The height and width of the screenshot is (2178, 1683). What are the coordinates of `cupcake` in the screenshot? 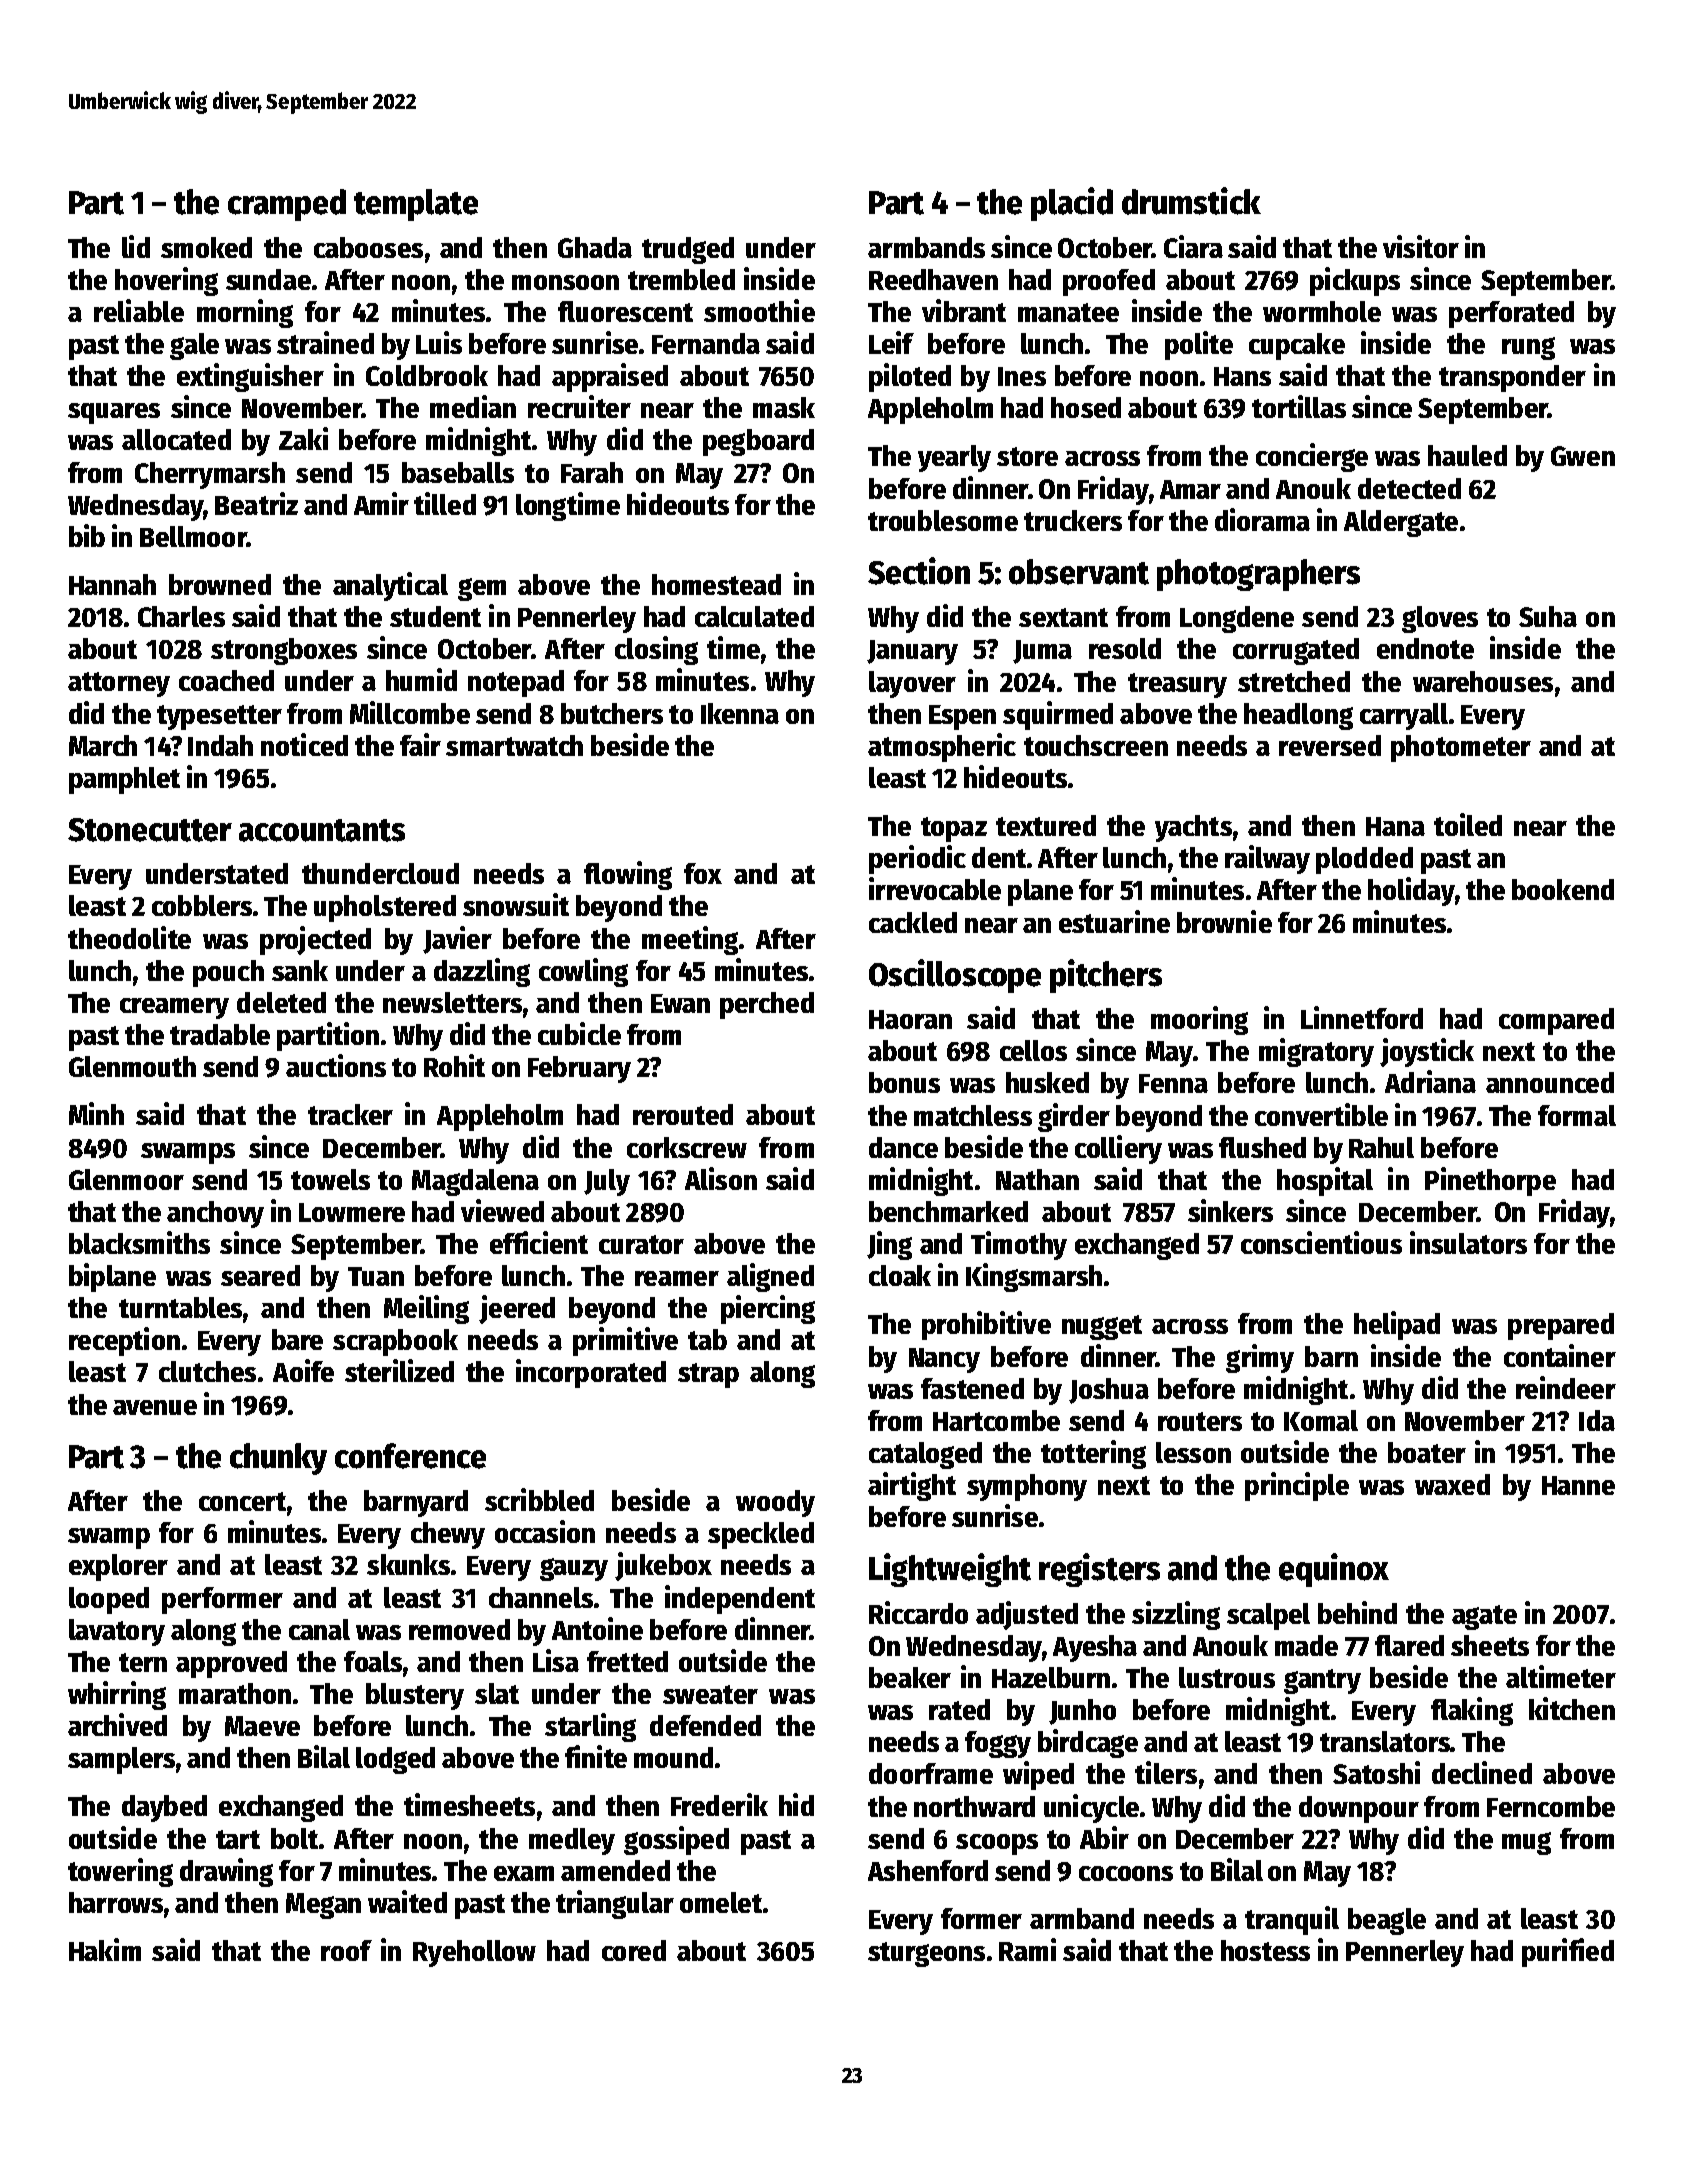 It's located at (1297, 346).
